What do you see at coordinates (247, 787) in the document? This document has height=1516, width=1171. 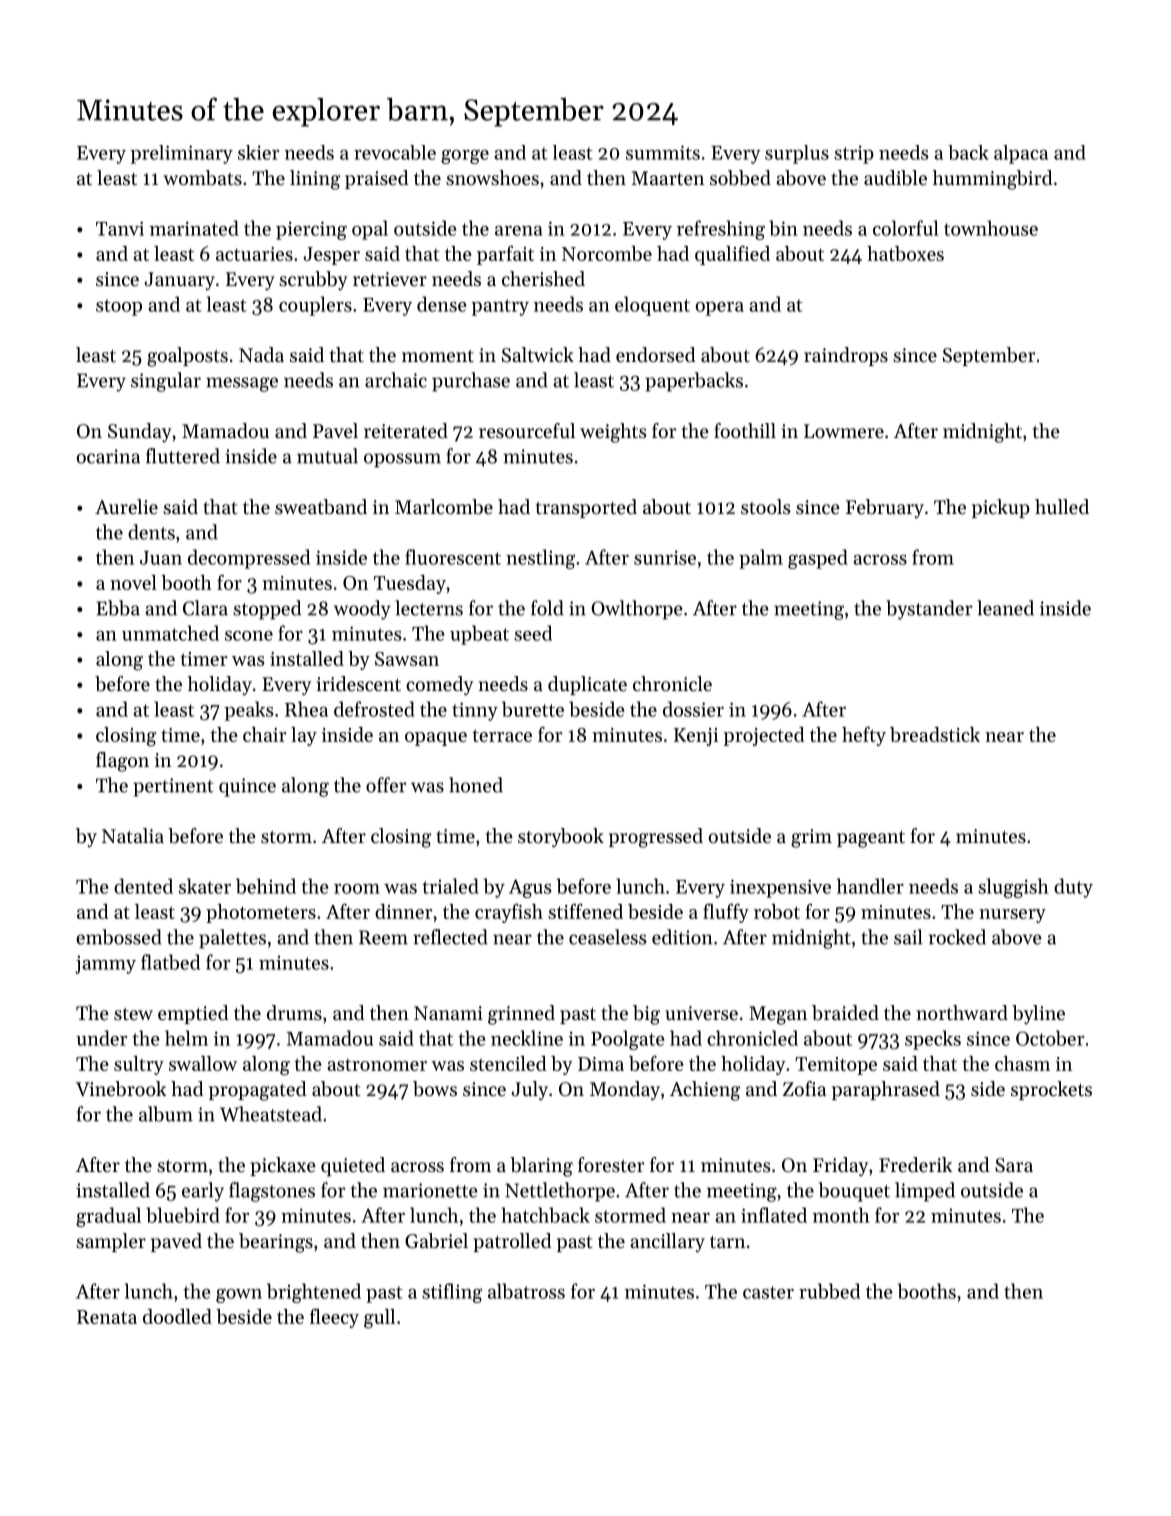 I see `quince` at bounding box center [247, 787].
